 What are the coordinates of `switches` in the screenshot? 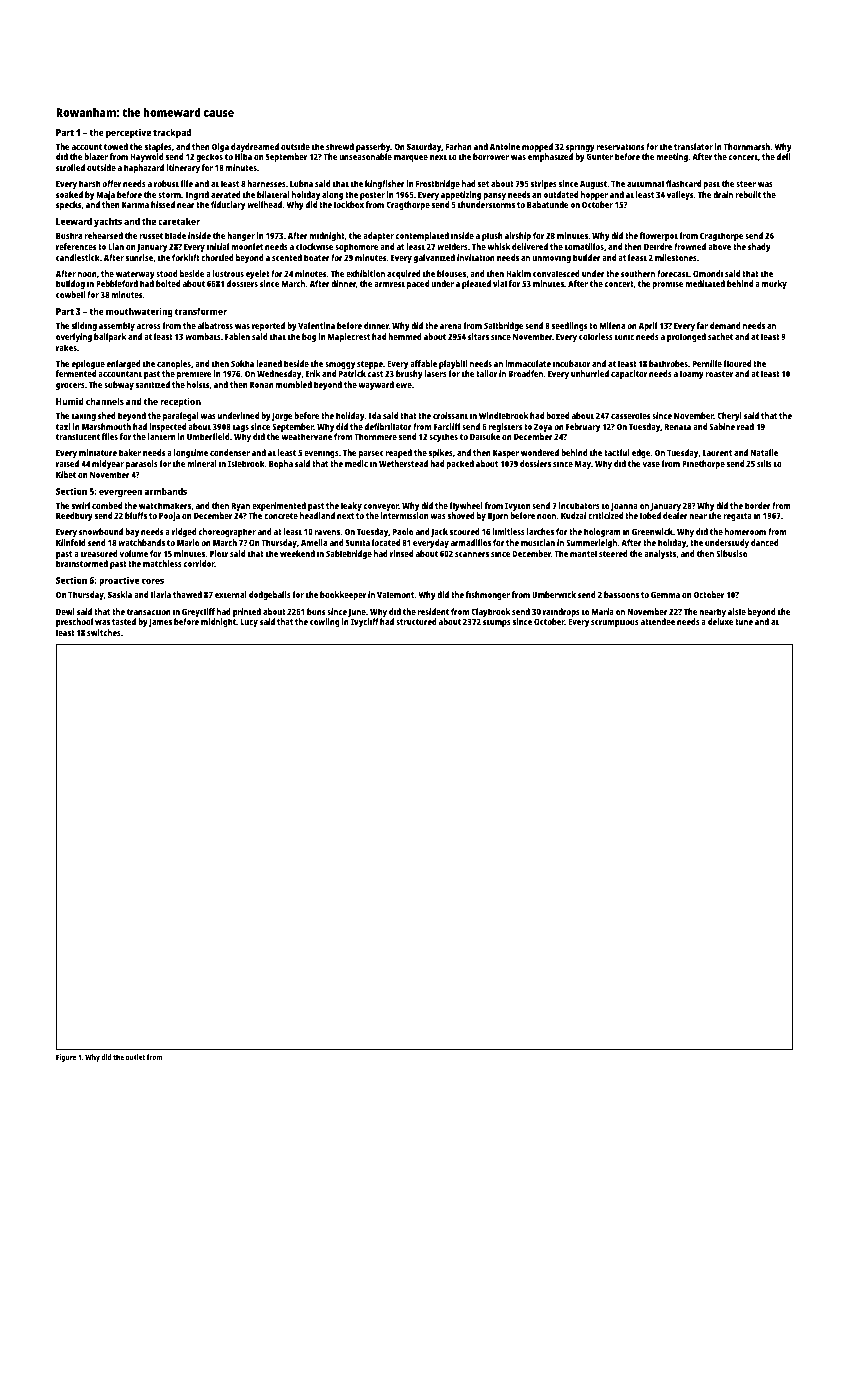 It's located at (104, 632).
